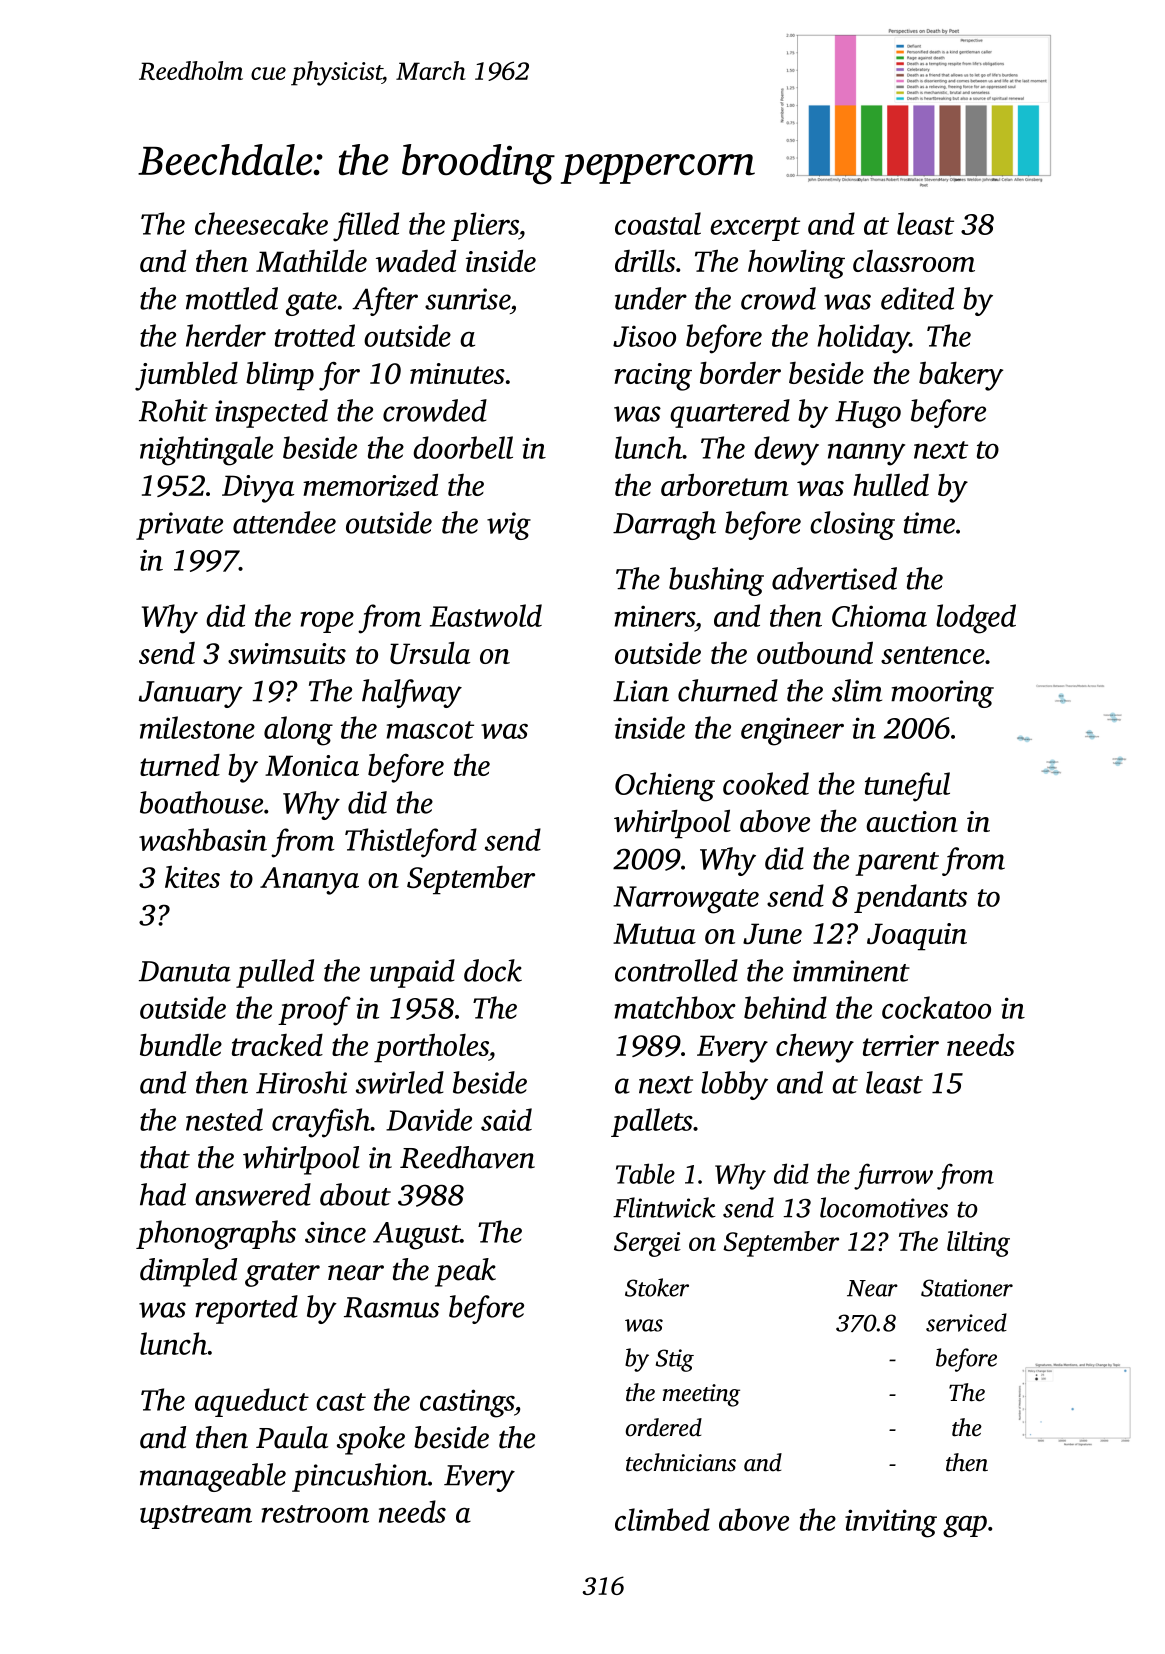 The height and width of the screenshot is (1654, 1165). Describe the element at coordinates (652, 1122) in the screenshot. I see `pallets` at that location.
